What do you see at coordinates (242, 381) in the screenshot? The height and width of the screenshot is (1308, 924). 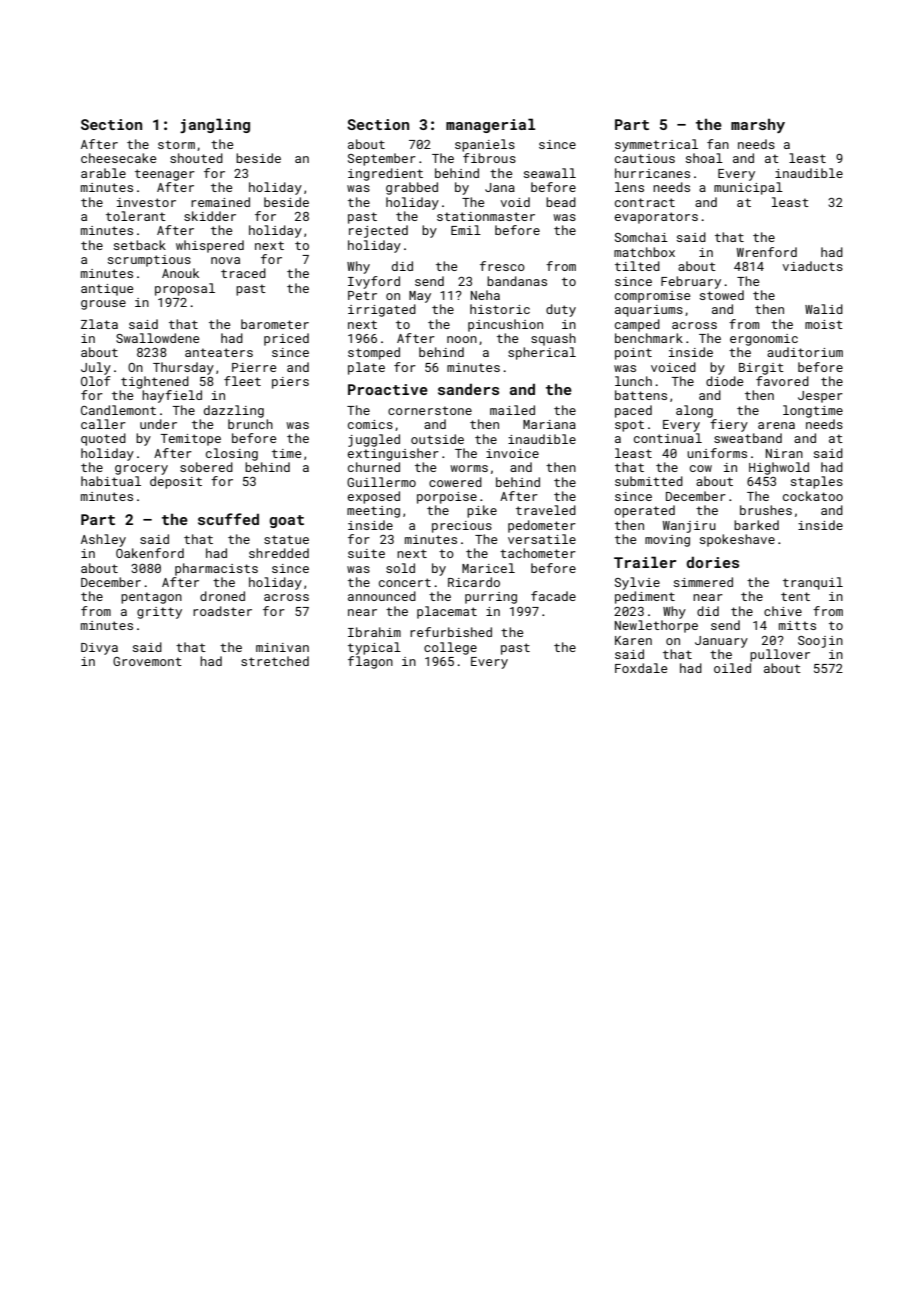 I see `fleet` at bounding box center [242, 381].
